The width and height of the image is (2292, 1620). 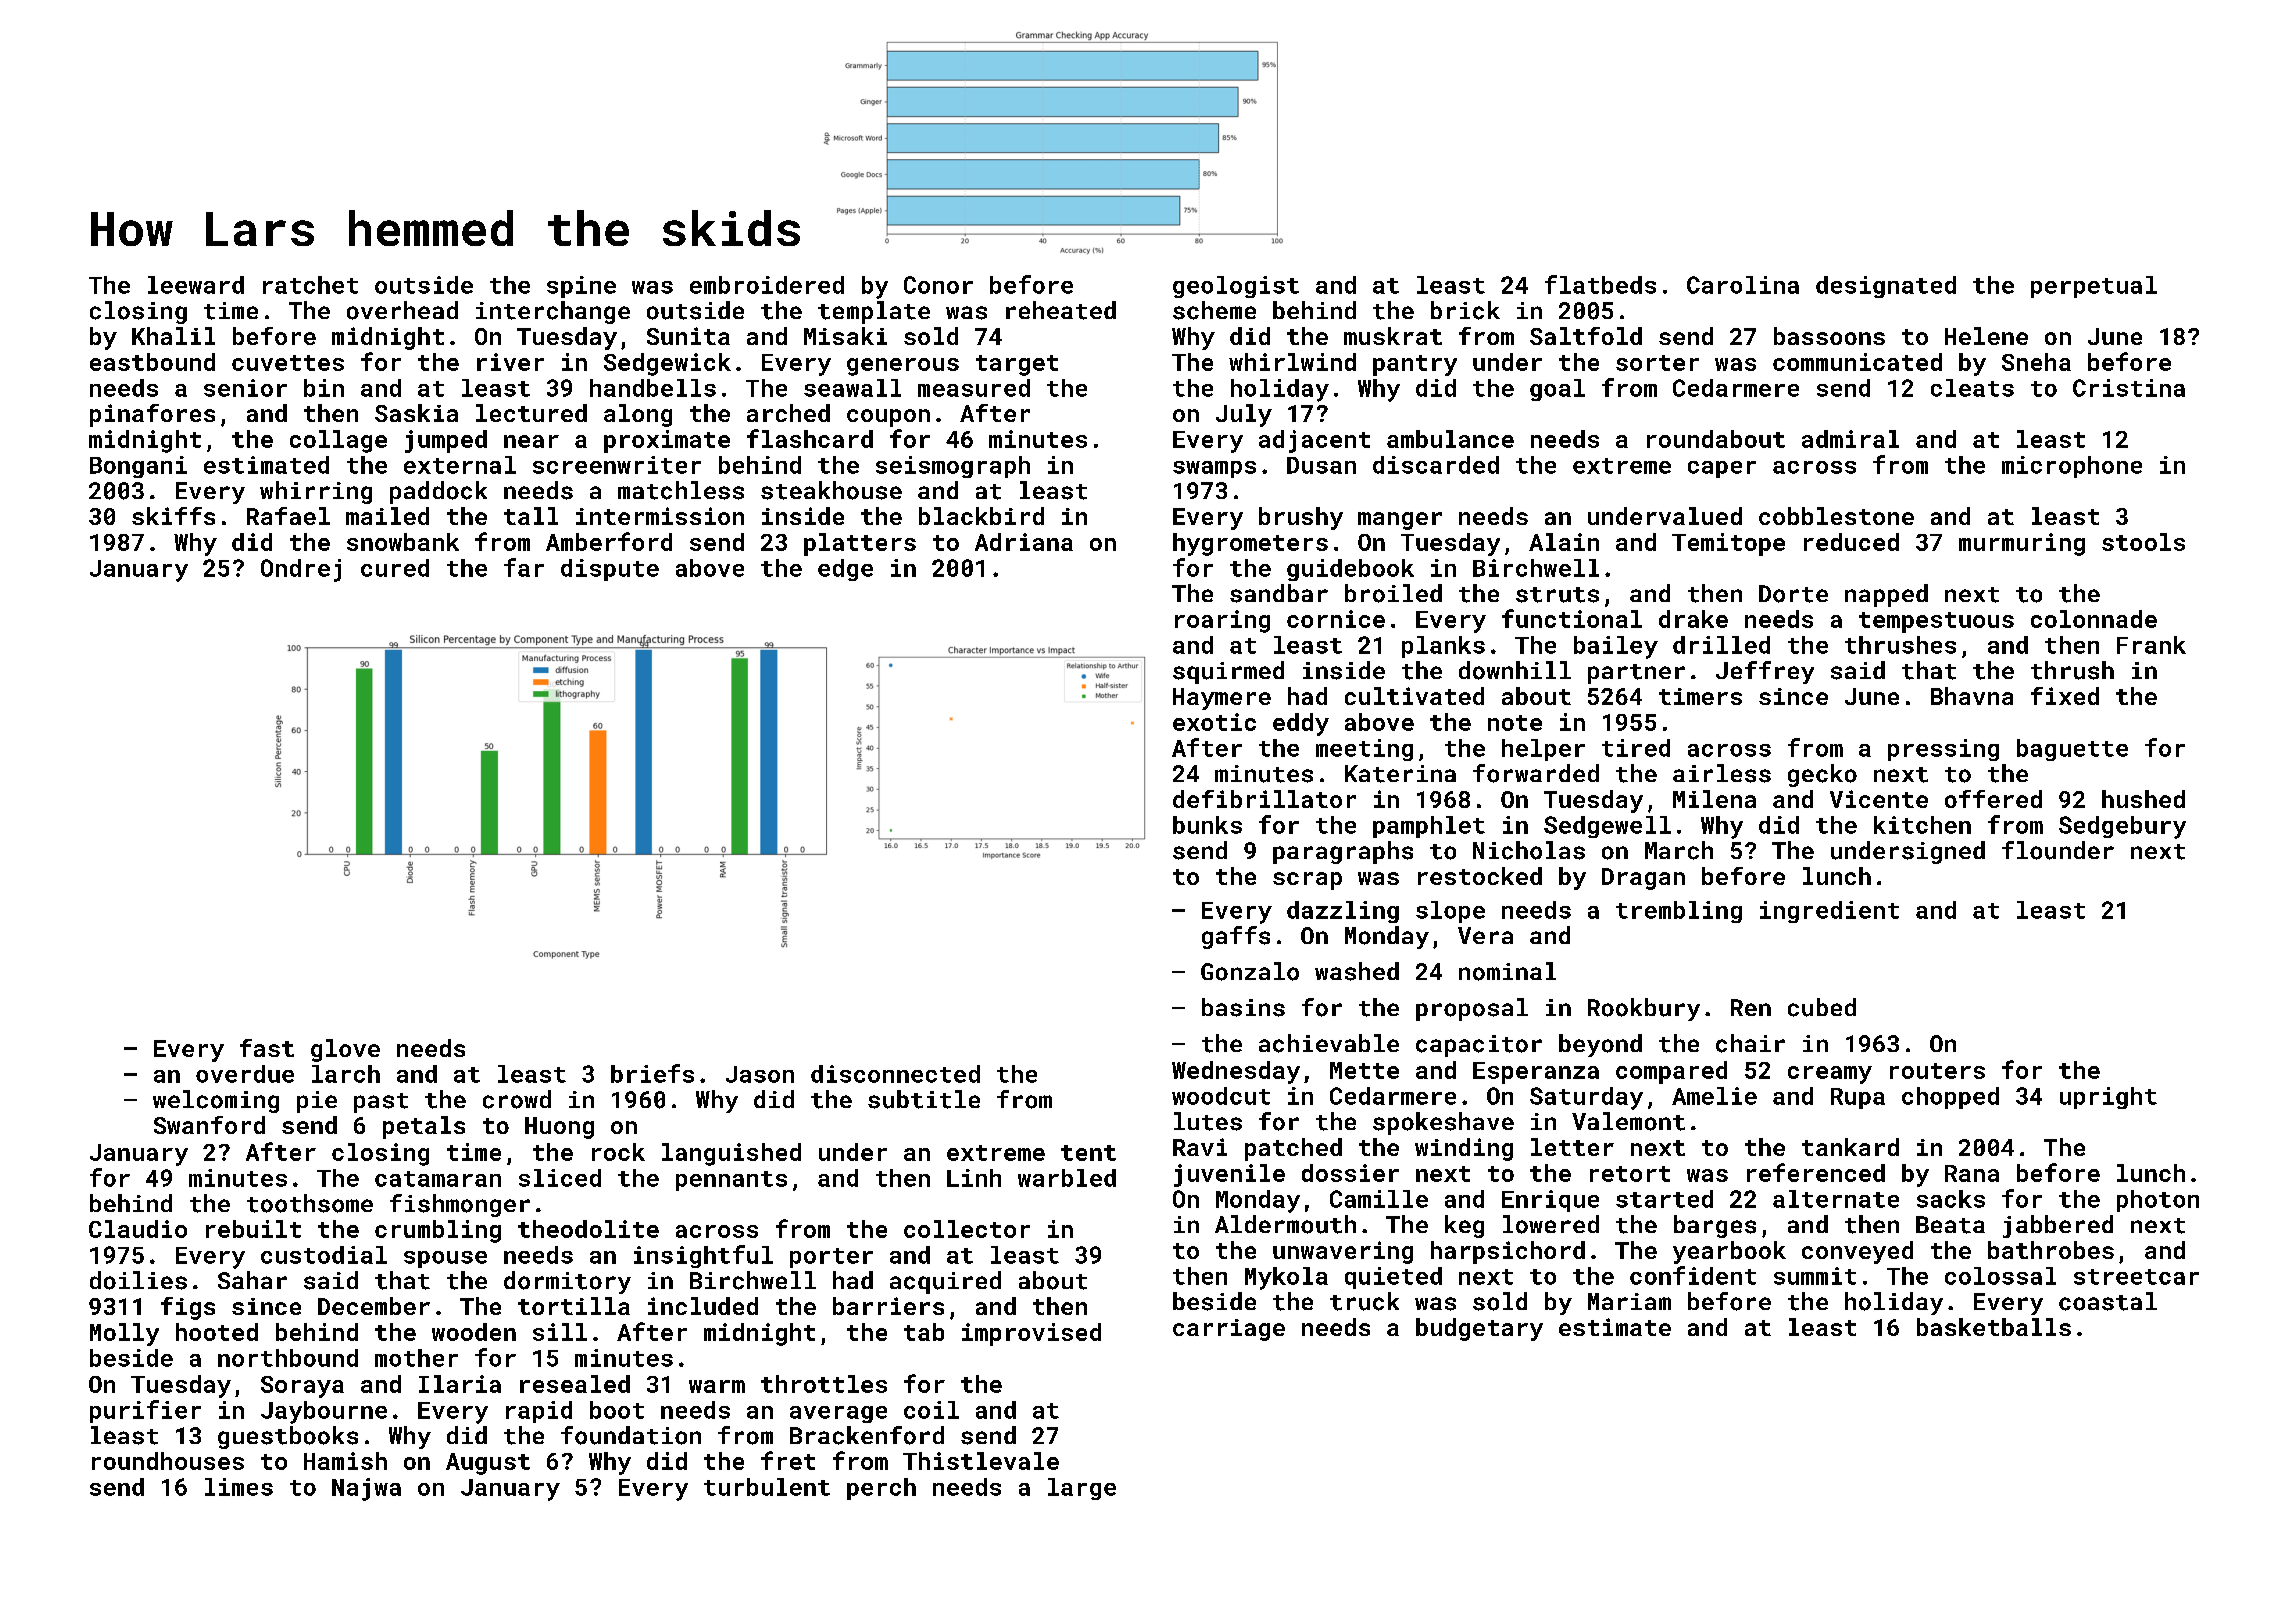 What do you see at coordinates (1236, 287) in the image?
I see `geologist` at bounding box center [1236, 287].
